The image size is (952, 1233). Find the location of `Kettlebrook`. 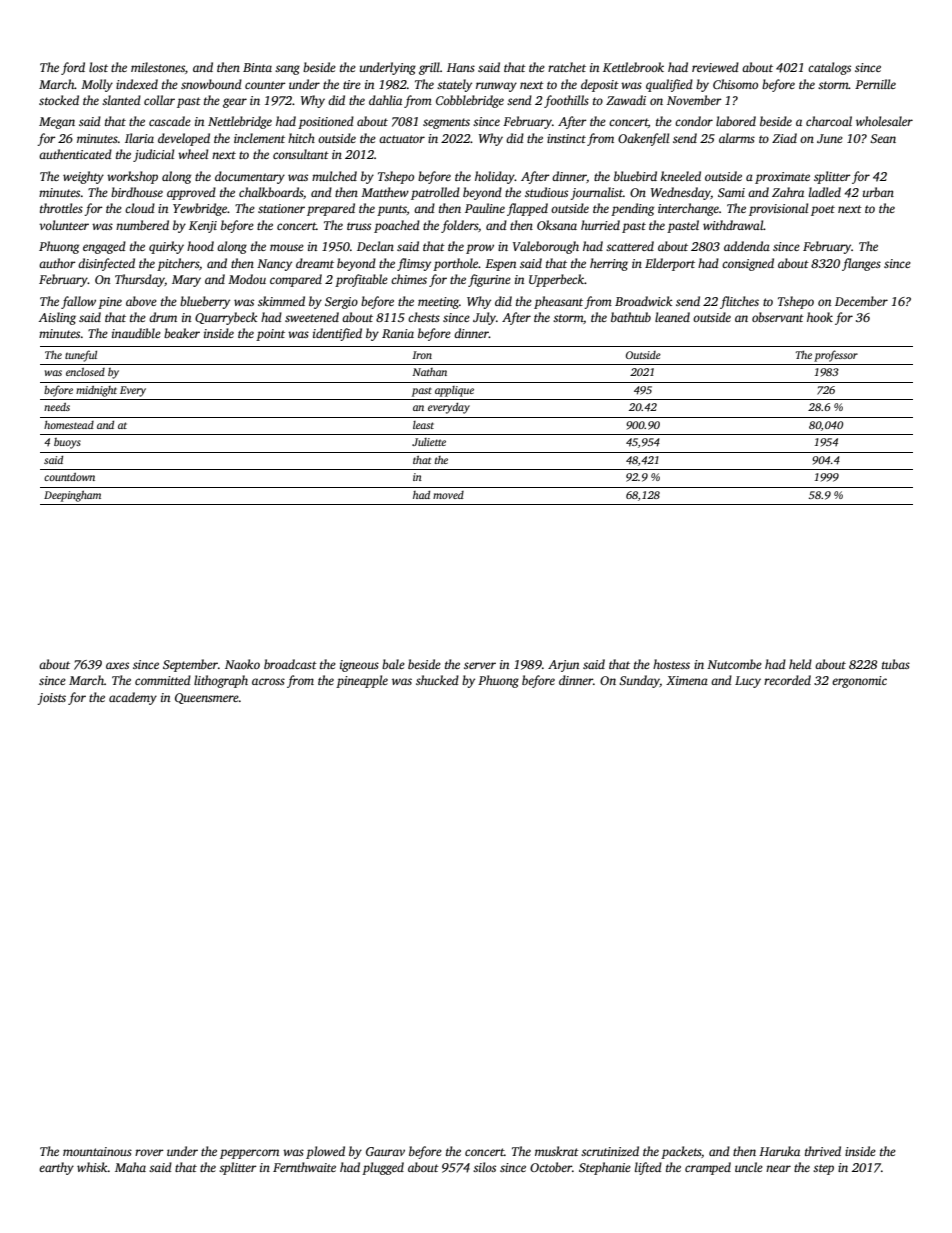

Kettlebrook is located at coordinates (633, 67).
